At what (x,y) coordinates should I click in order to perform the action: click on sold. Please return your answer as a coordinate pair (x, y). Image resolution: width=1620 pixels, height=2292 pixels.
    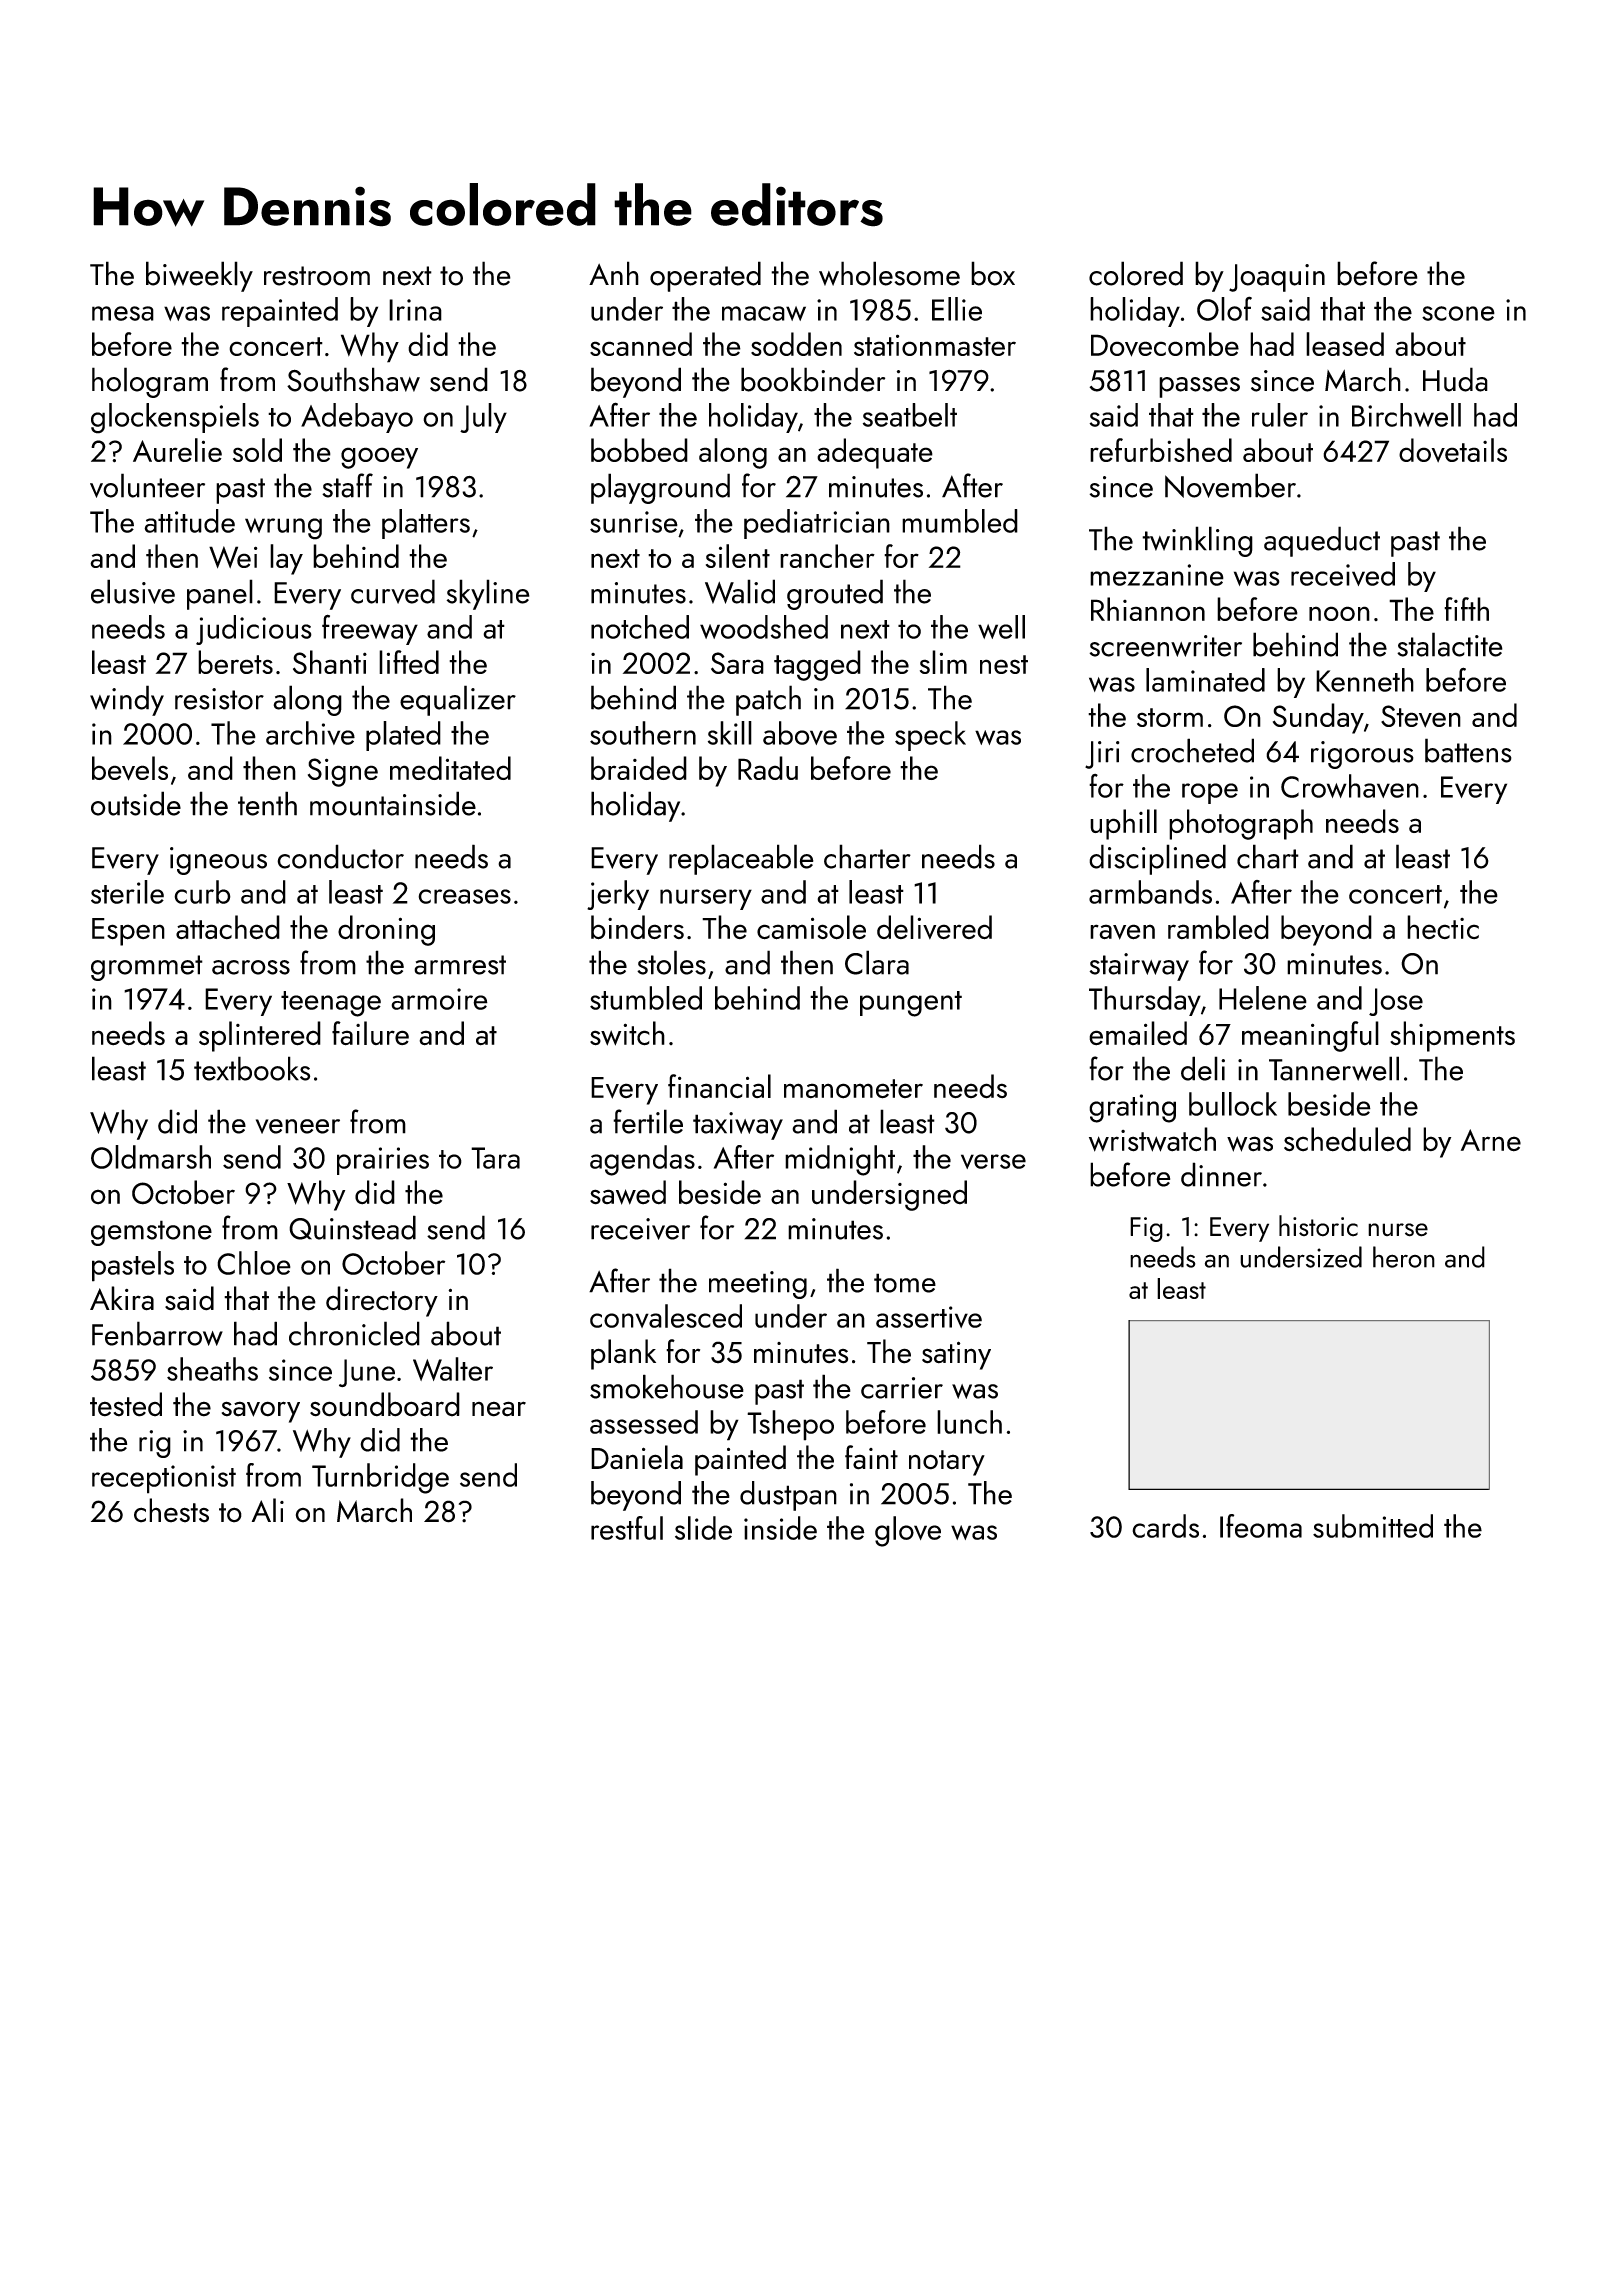
    Looking at the image, I should click on (257, 450).
